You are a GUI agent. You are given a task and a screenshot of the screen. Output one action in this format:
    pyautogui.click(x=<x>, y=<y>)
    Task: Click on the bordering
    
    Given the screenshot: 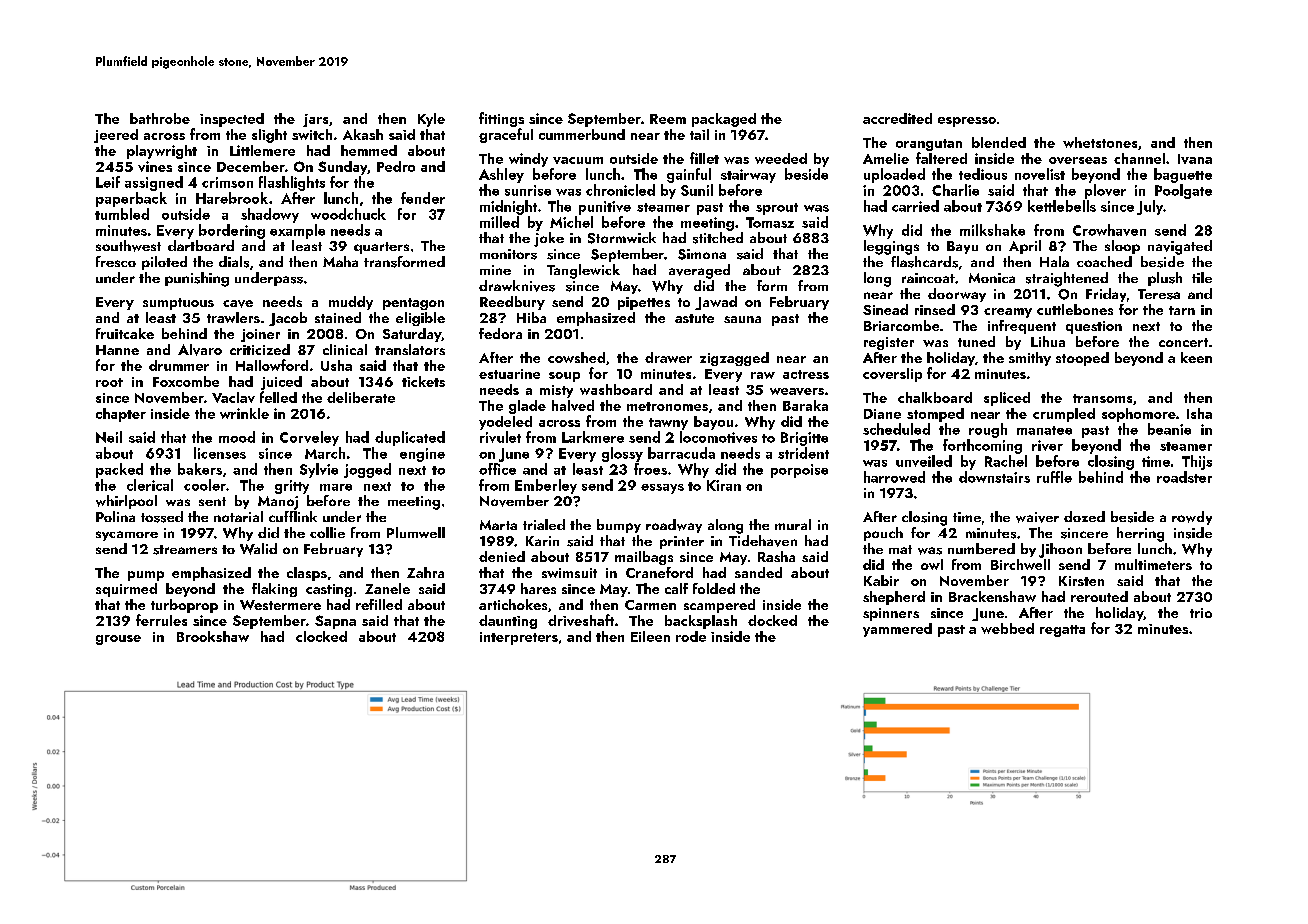 What is the action you would take?
    pyautogui.click(x=232, y=231)
